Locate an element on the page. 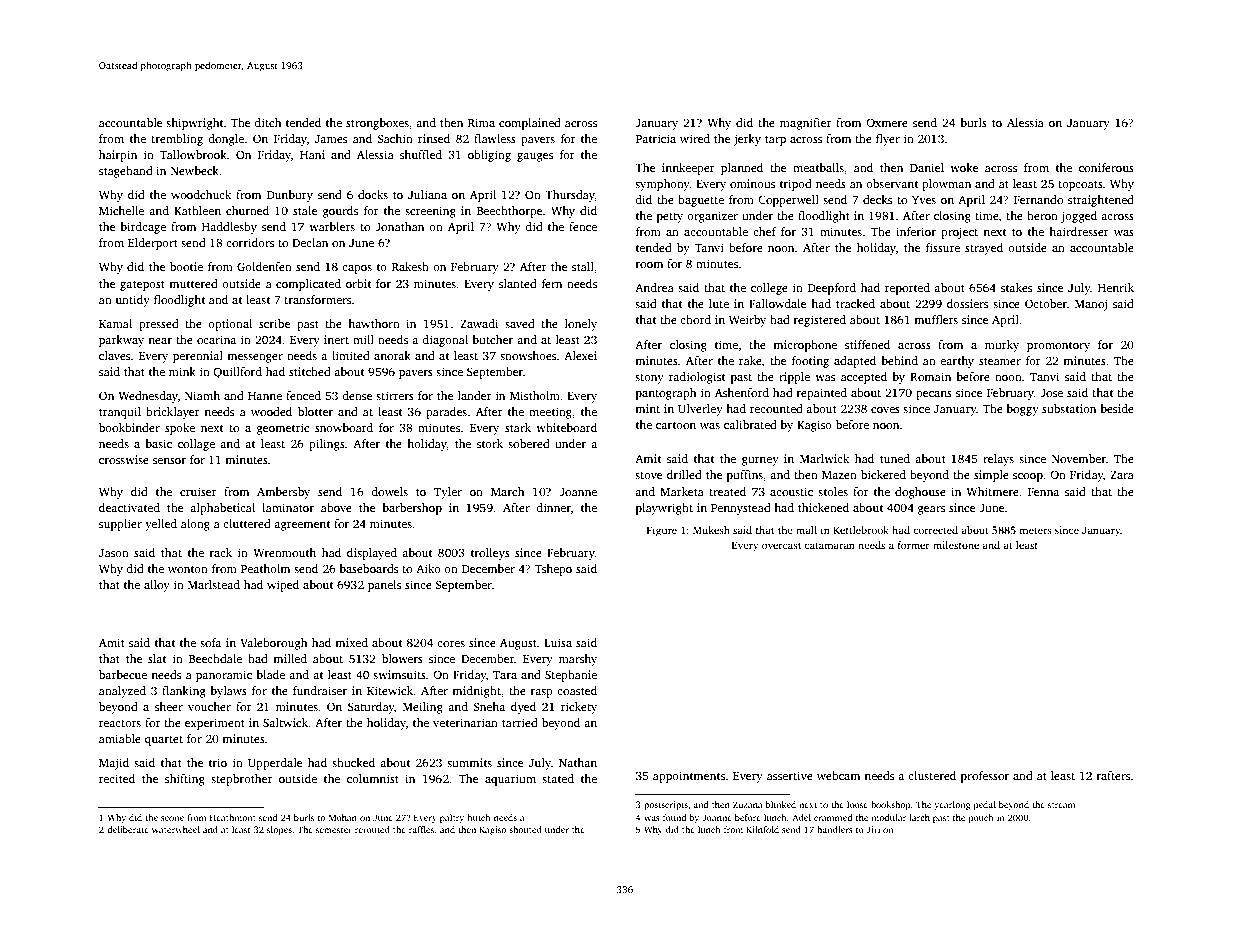 The image size is (1233, 952). obliging is located at coordinates (489, 156).
